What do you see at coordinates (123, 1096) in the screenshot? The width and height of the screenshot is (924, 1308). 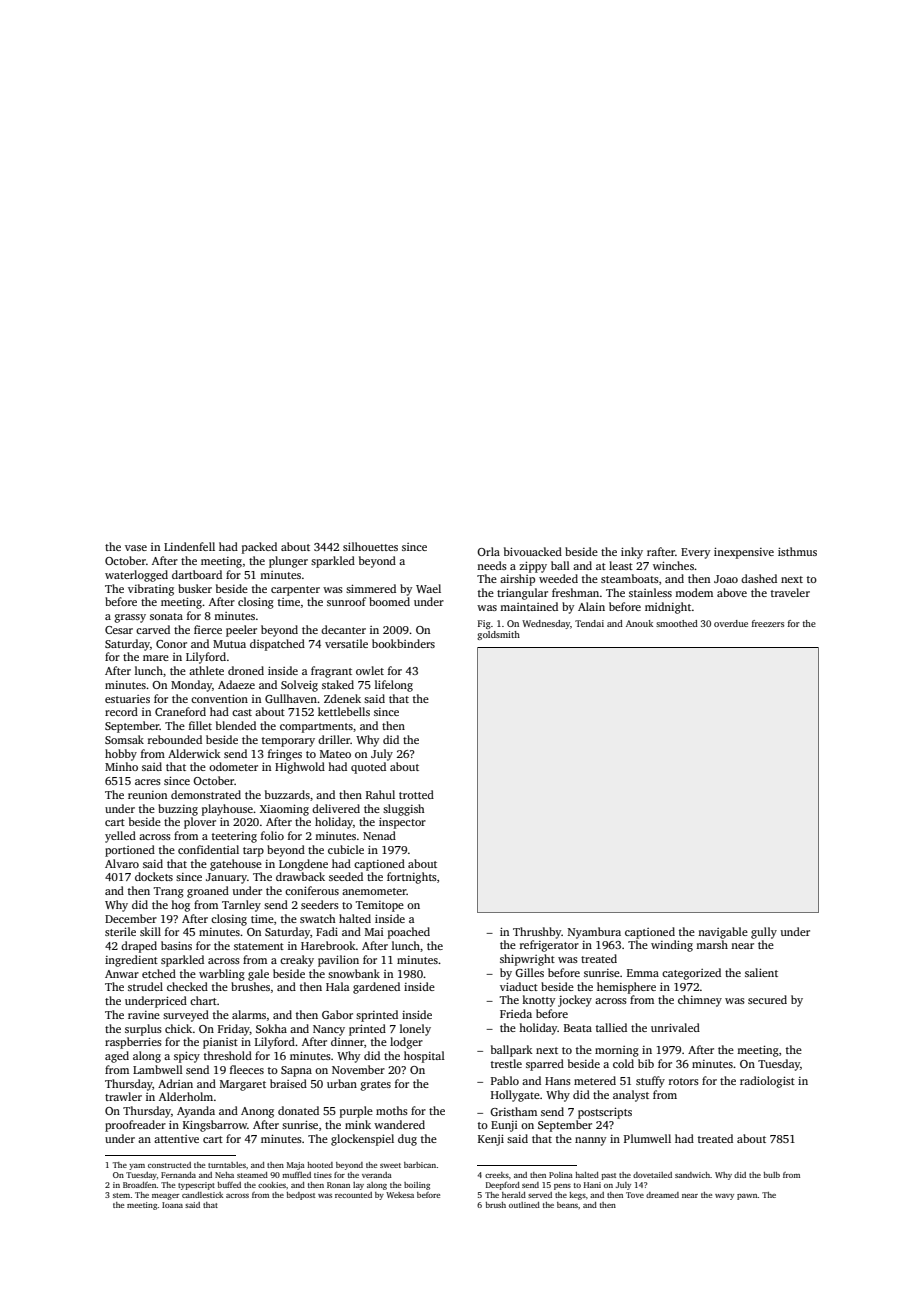 I see `trawler` at bounding box center [123, 1096].
